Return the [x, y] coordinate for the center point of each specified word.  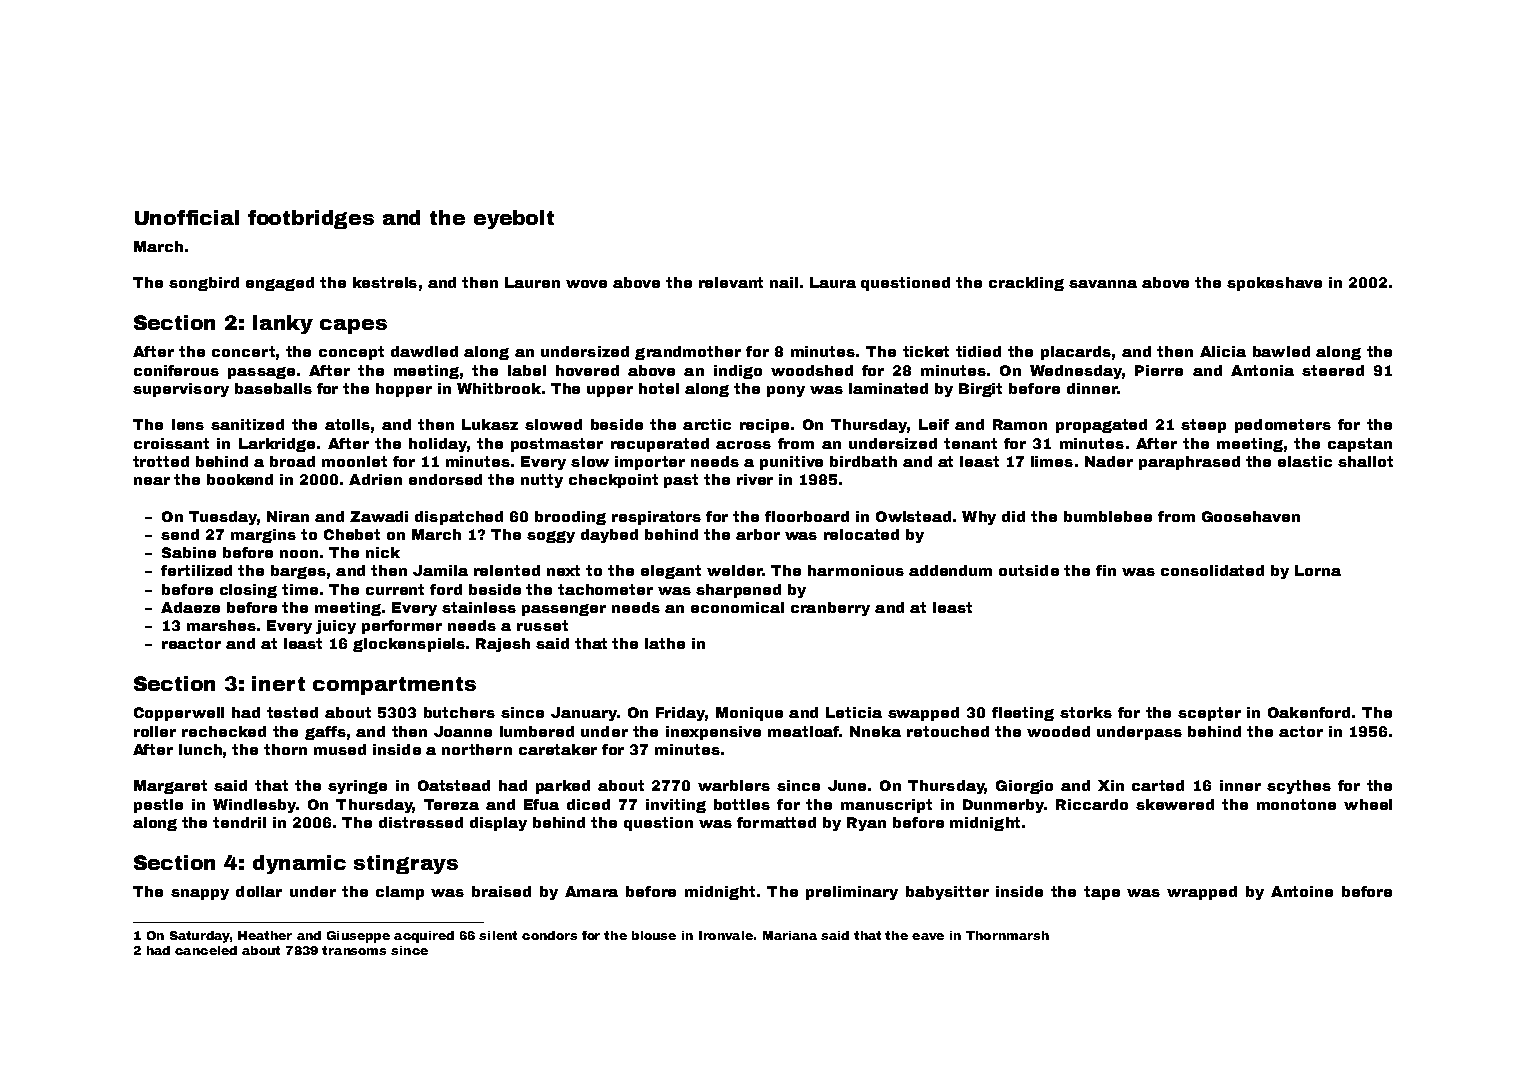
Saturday [200, 937]
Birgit [980, 390]
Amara [591, 891]
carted [1158, 785]
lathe [665, 643]
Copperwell [179, 714]
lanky [283, 324]
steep [1203, 426]
